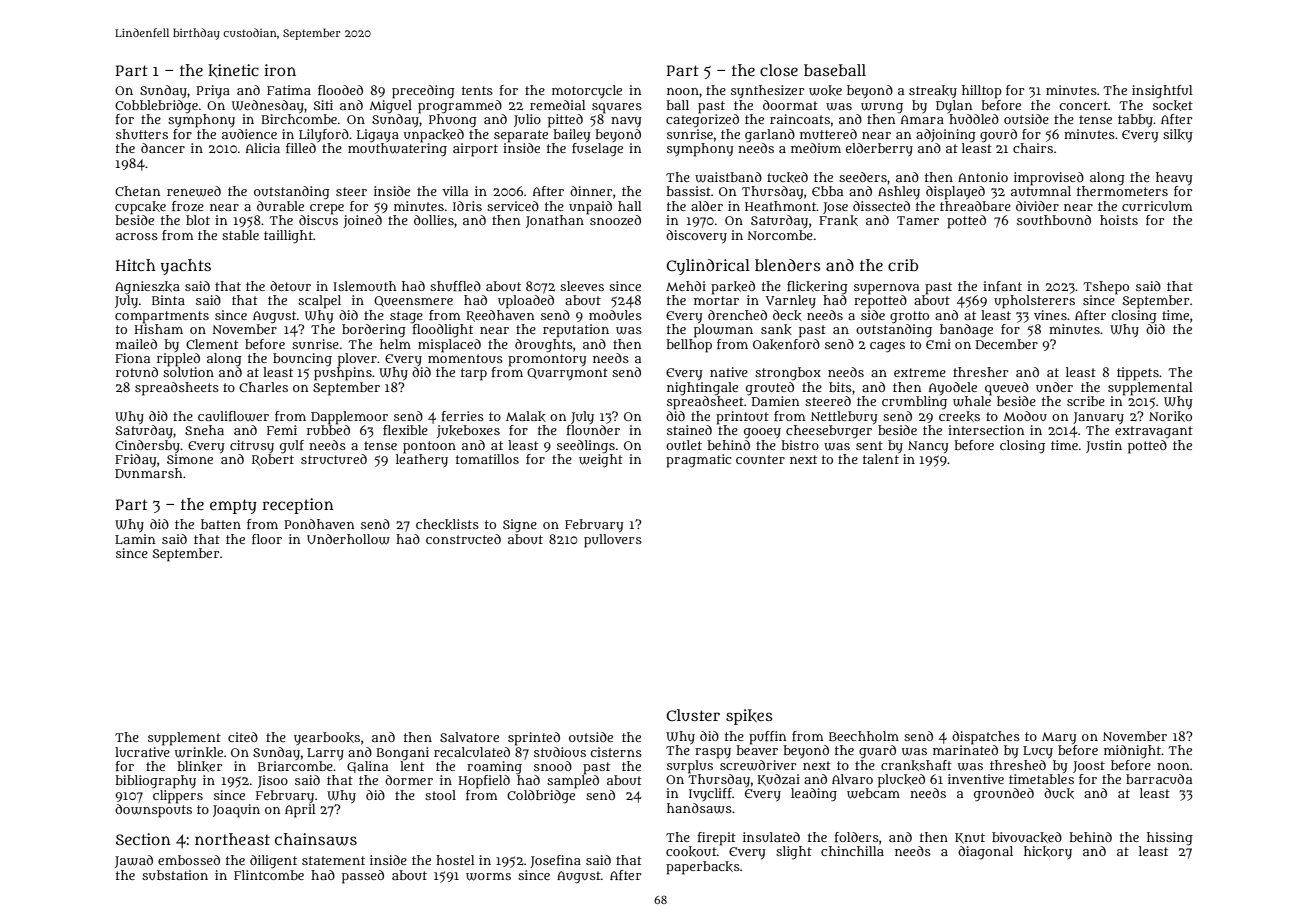 The image size is (1308, 924). What do you see at coordinates (155, 782) in the screenshot?
I see `bibliography` at bounding box center [155, 782].
